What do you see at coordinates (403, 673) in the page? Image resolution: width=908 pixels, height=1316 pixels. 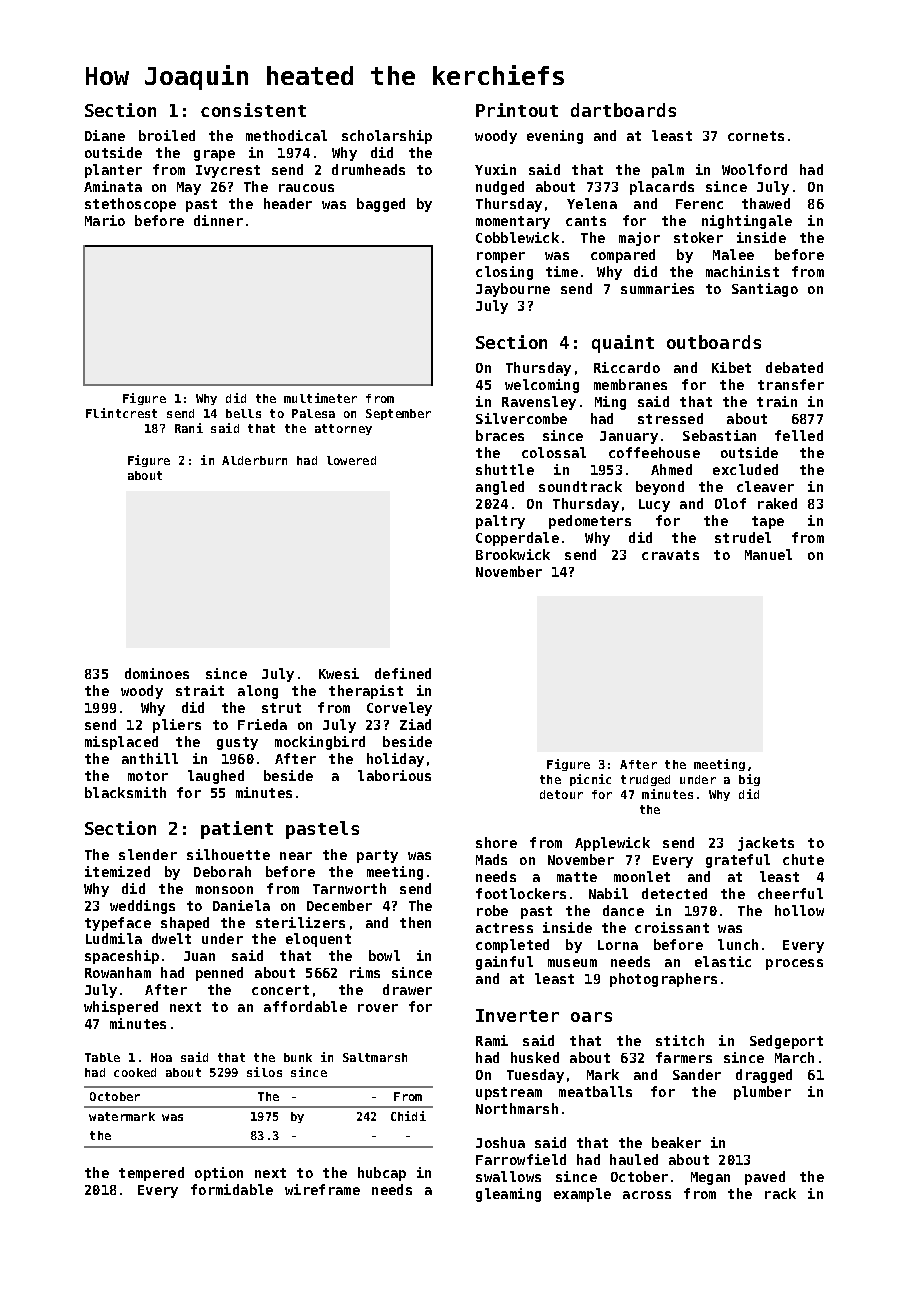 I see `defined` at bounding box center [403, 673].
